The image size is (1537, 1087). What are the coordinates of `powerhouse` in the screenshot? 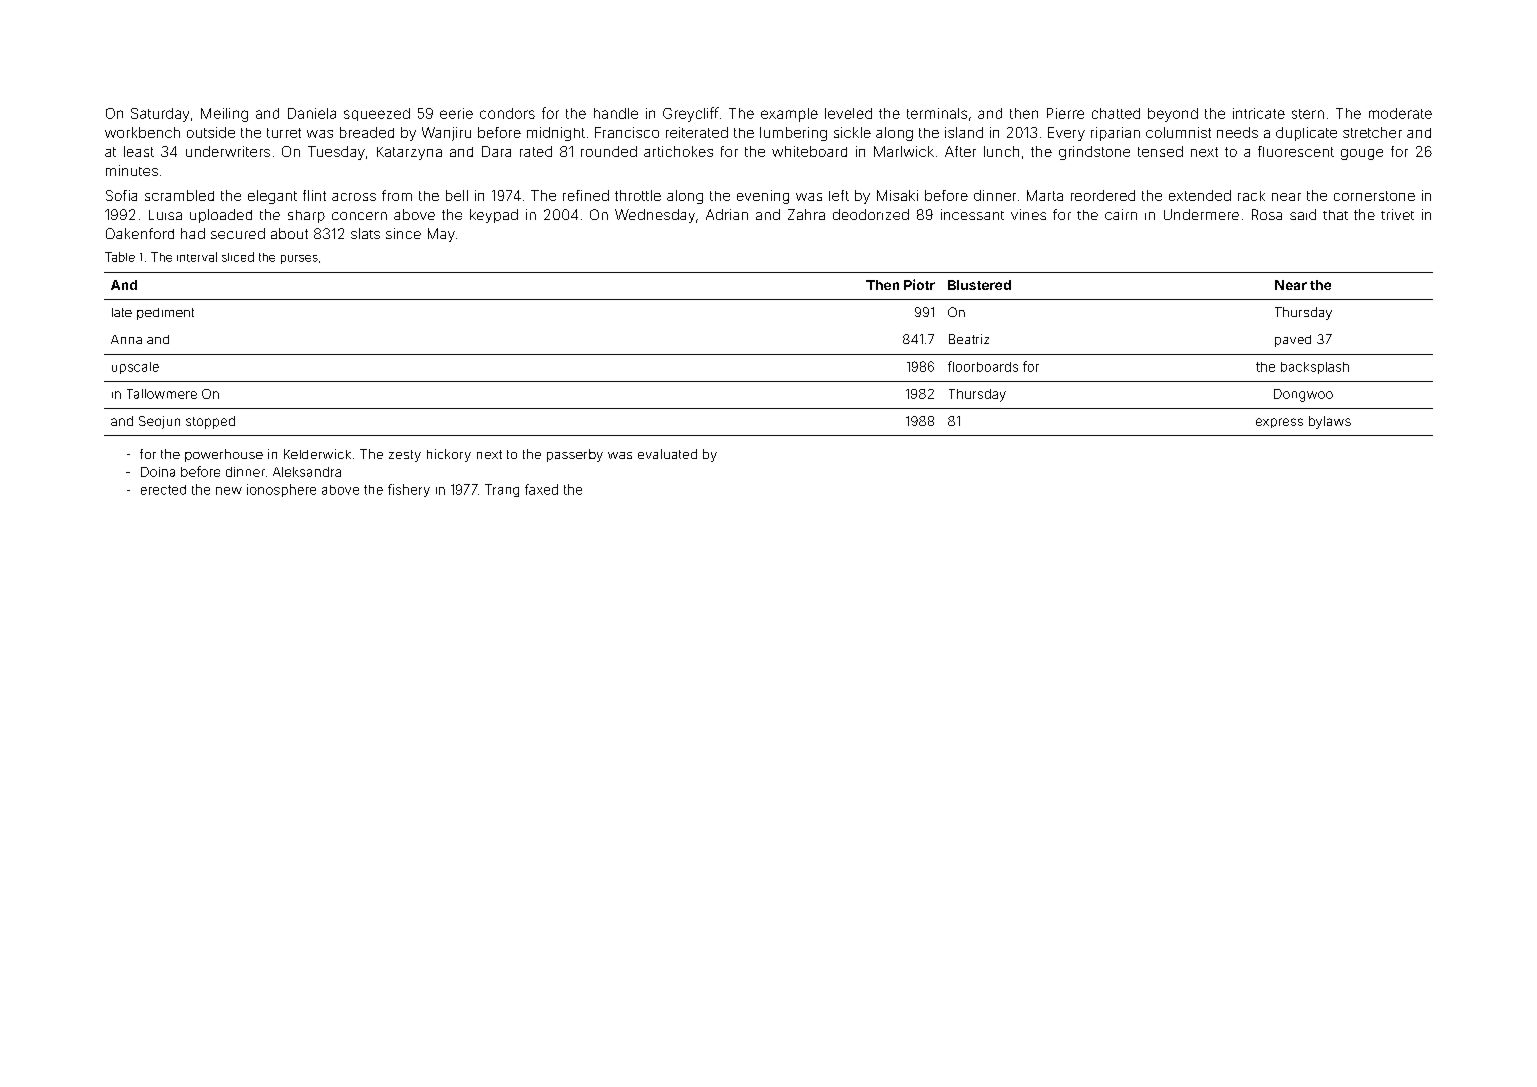 It's located at (224, 455).
